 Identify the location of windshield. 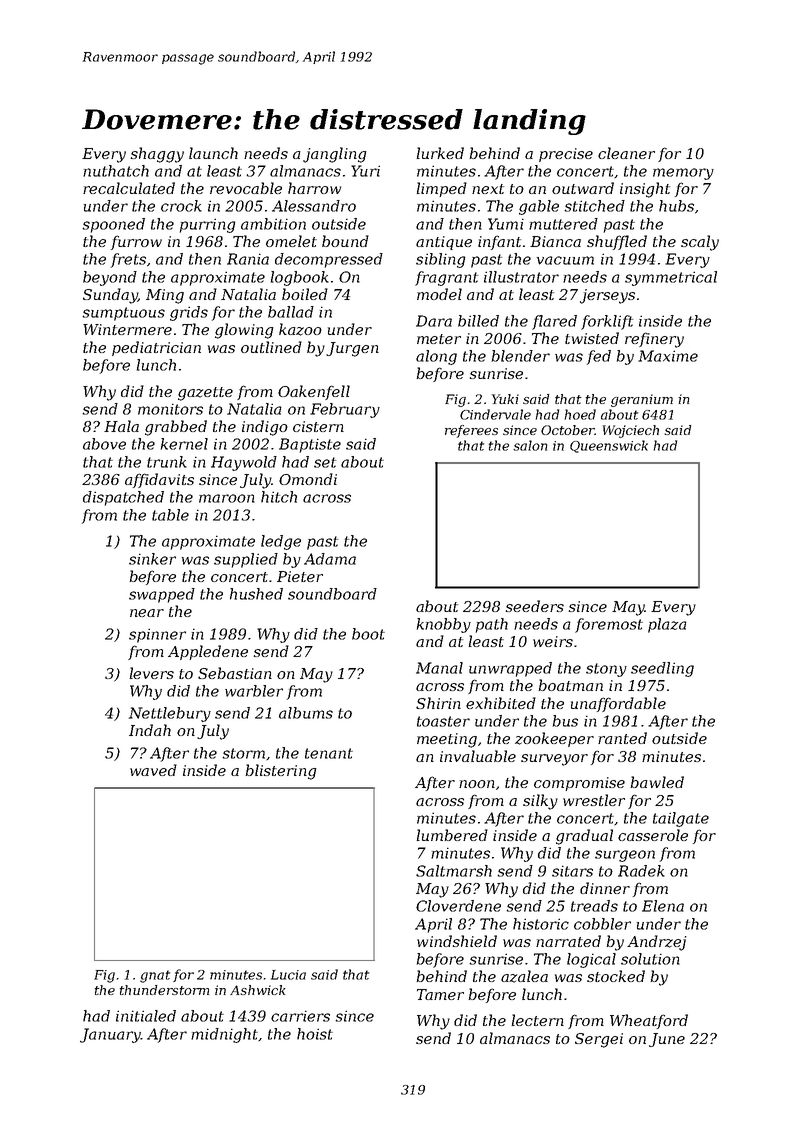
(457, 941).
